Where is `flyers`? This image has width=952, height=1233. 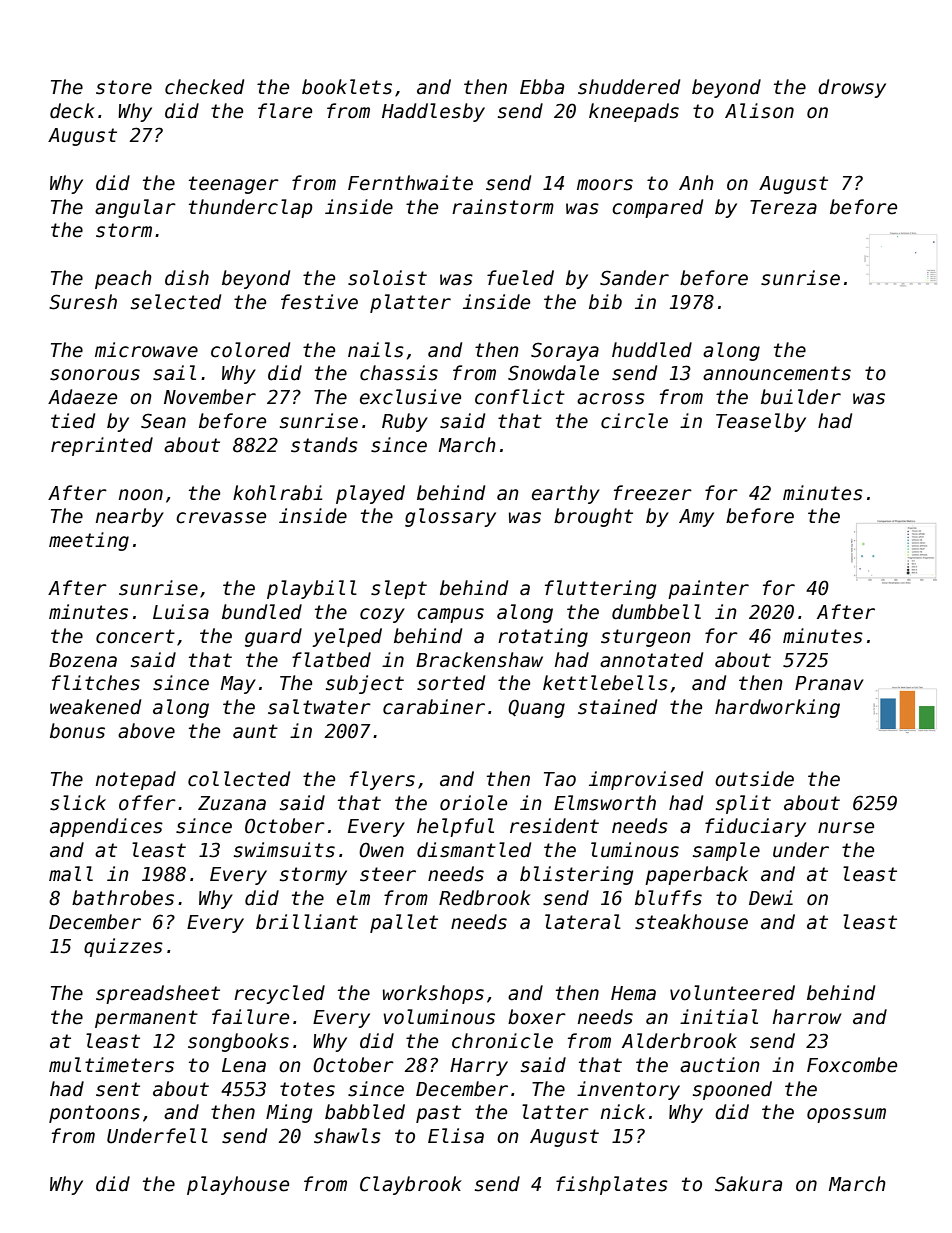 flyers is located at coordinates (382, 780).
